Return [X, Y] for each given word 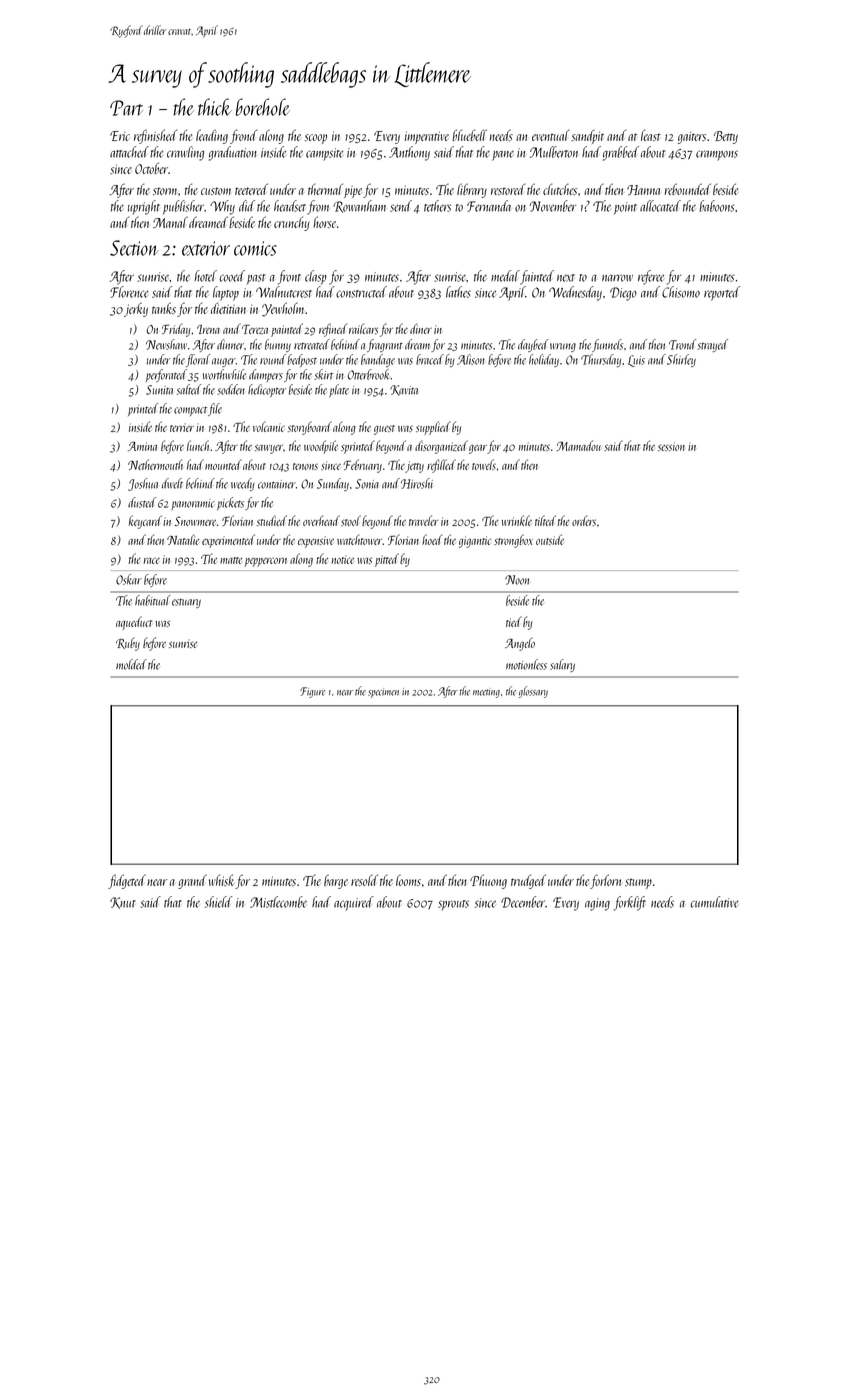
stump [638, 883]
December [523, 902]
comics [255, 248]
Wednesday [575, 293]
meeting [486, 693]
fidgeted [127, 881]
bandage [378, 360]
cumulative [715, 902]
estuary [186, 603]
